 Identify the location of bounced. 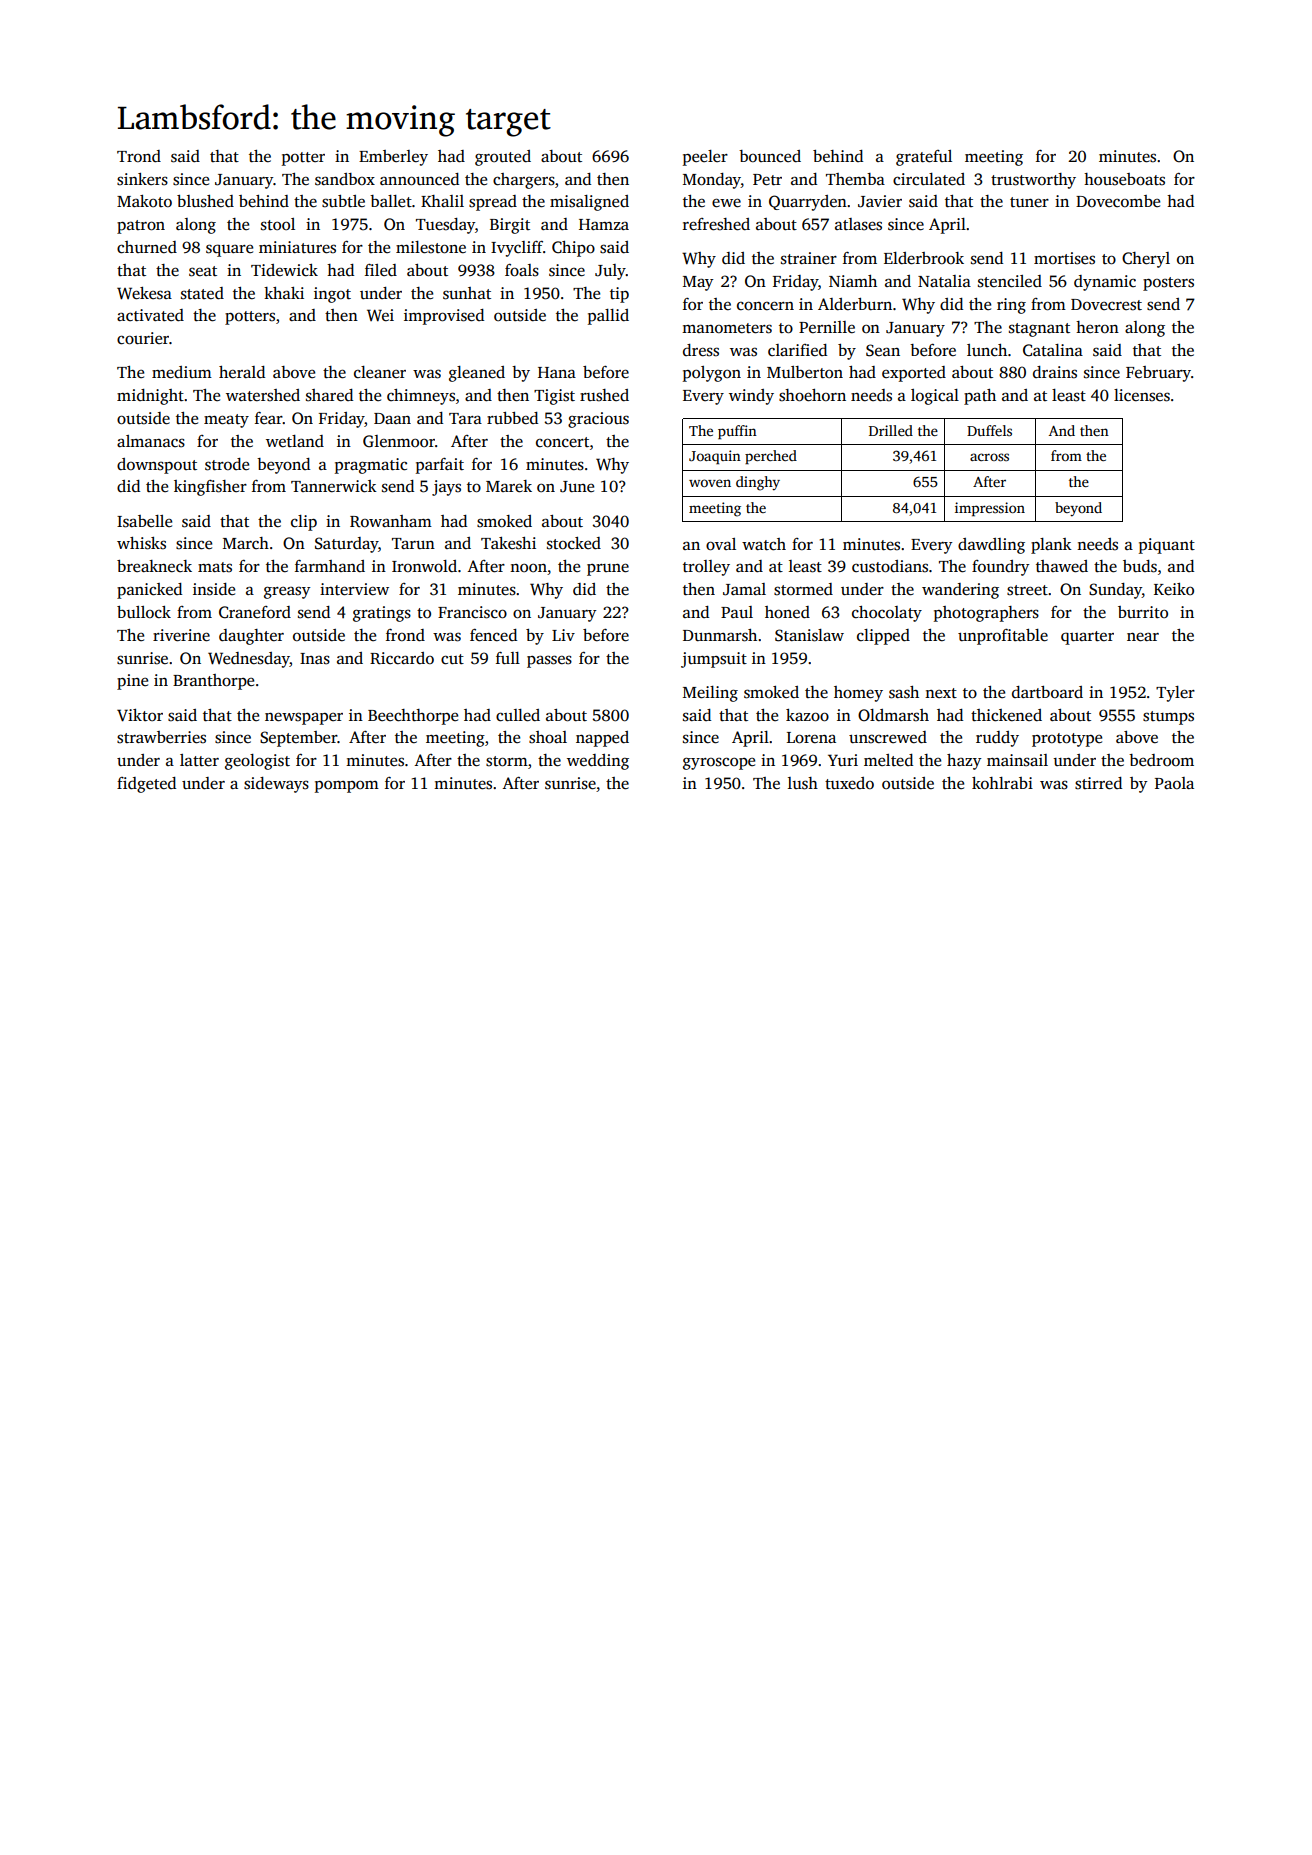
(770, 156).
